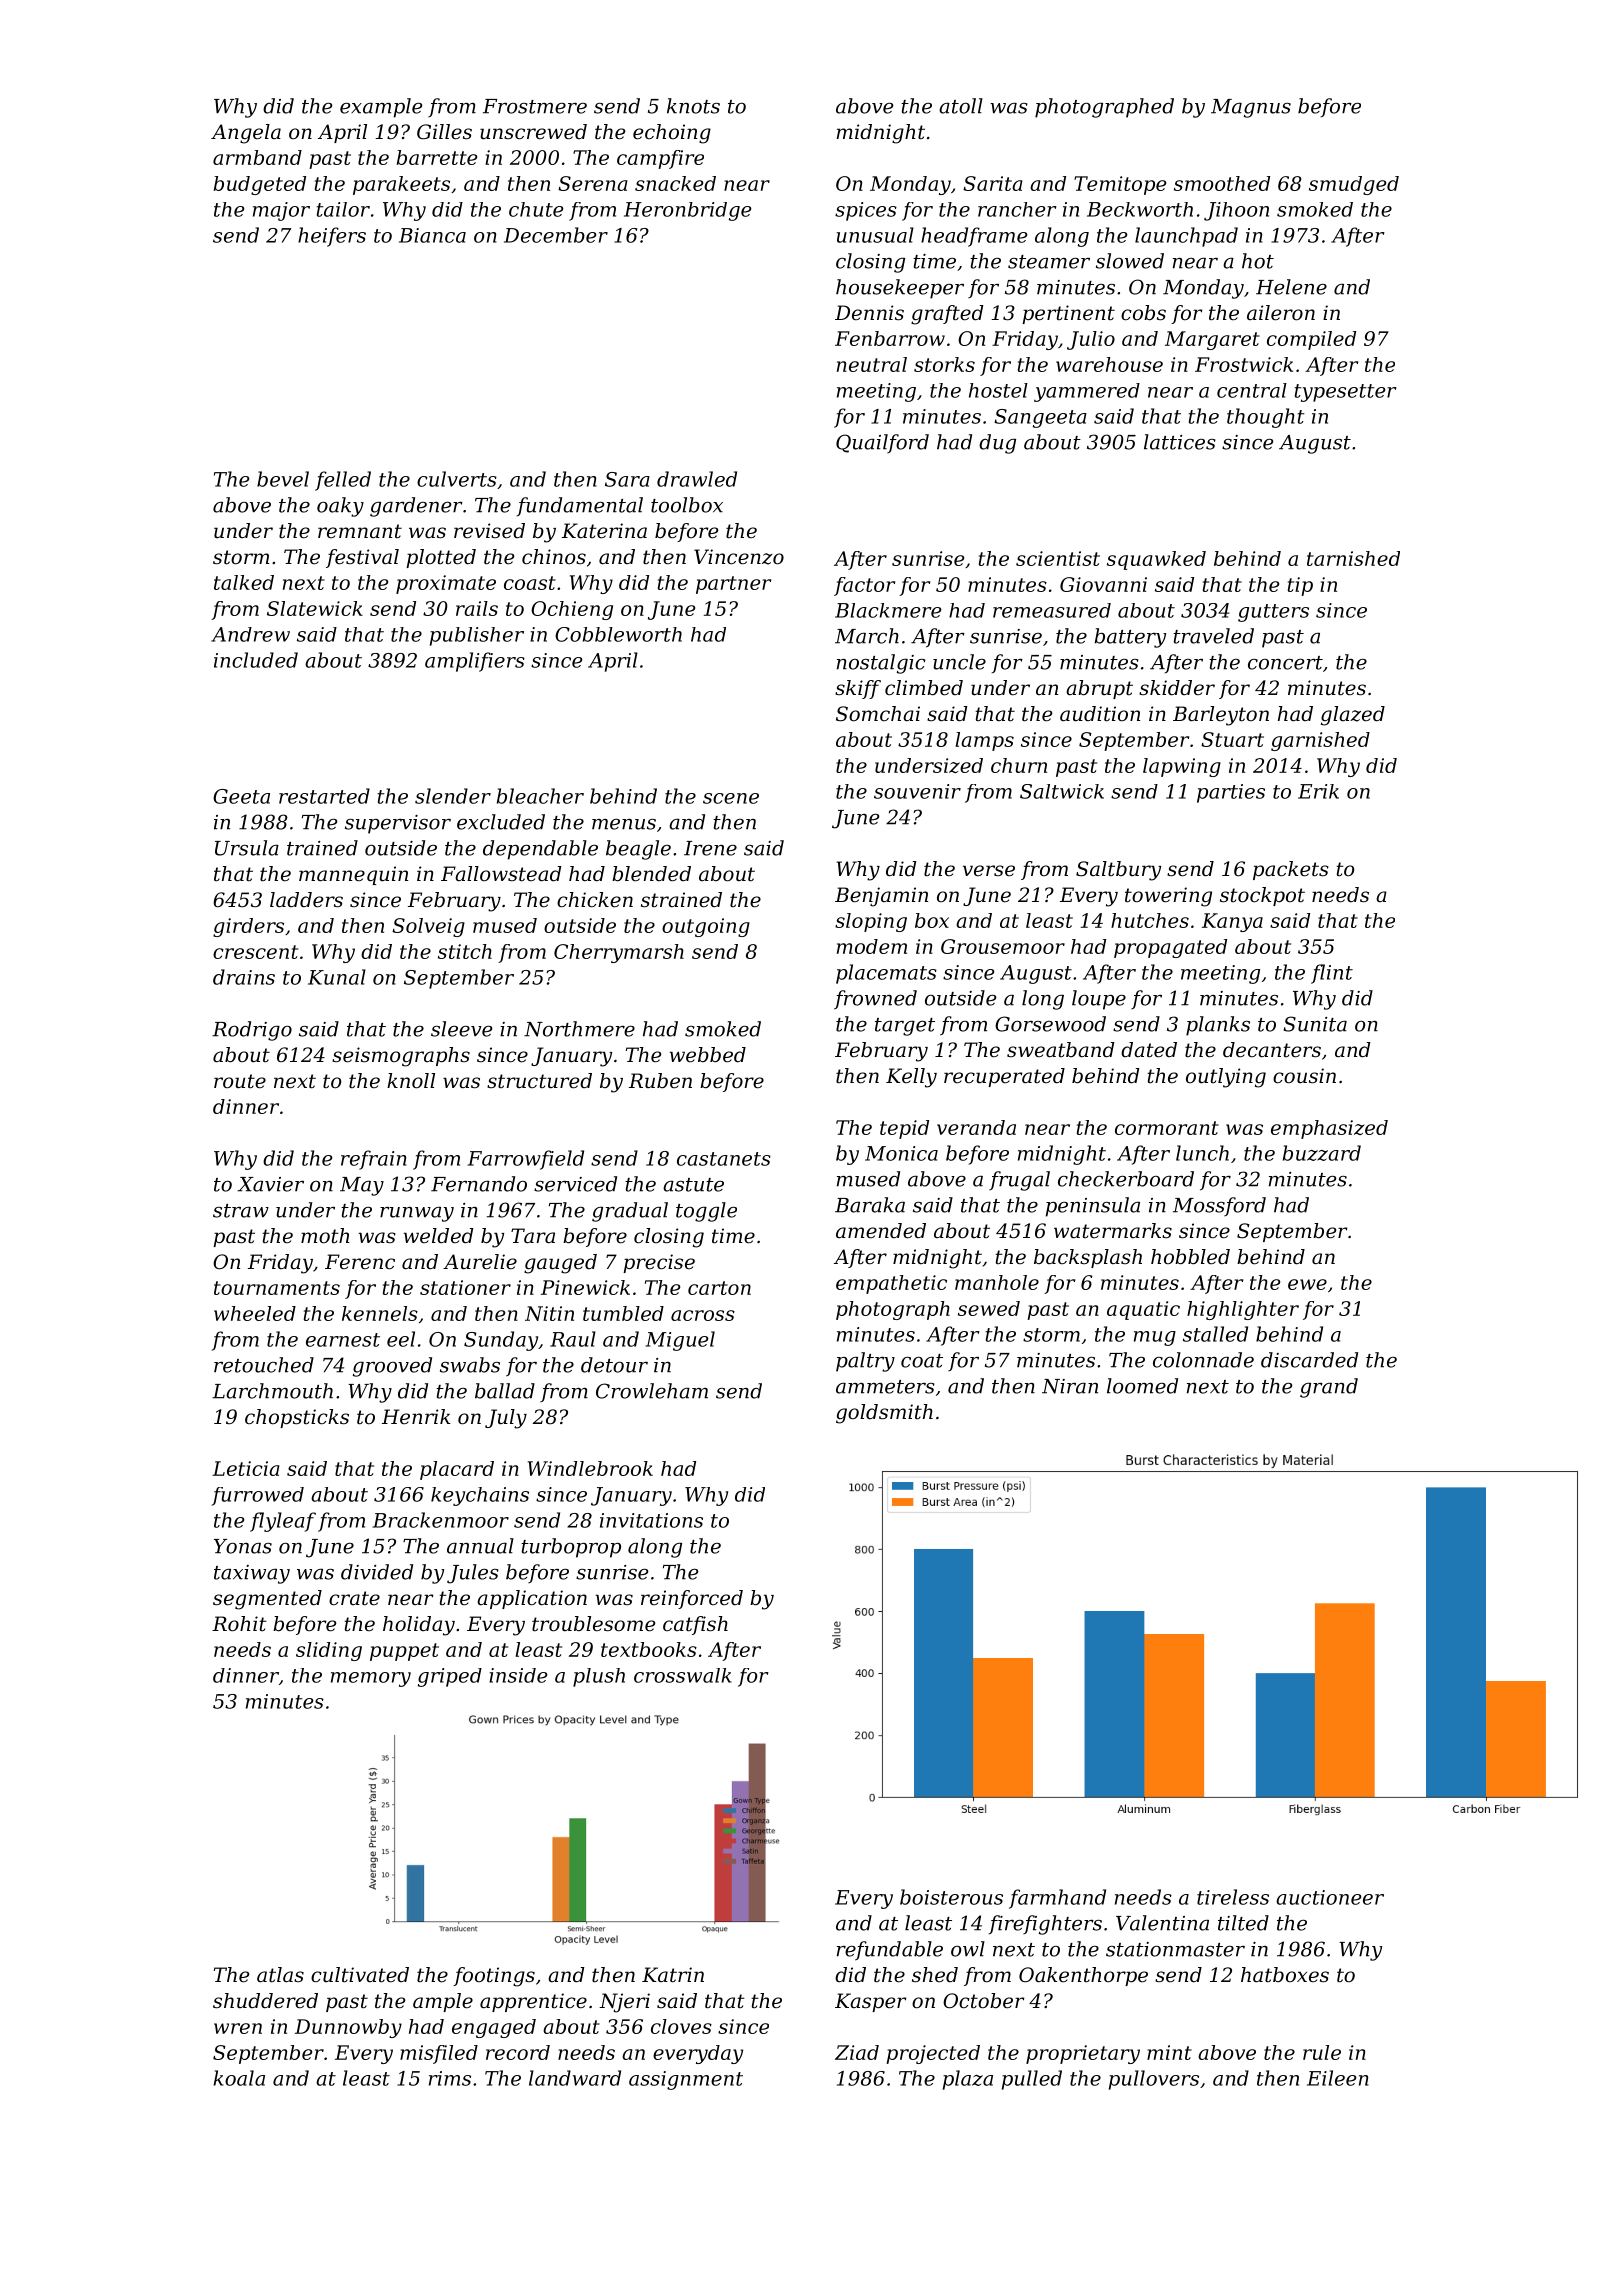 This page has width=1620, height=2292. What do you see at coordinates (539, 1081) in the page?
I see `structured` at bounding box center [539, 1081].
